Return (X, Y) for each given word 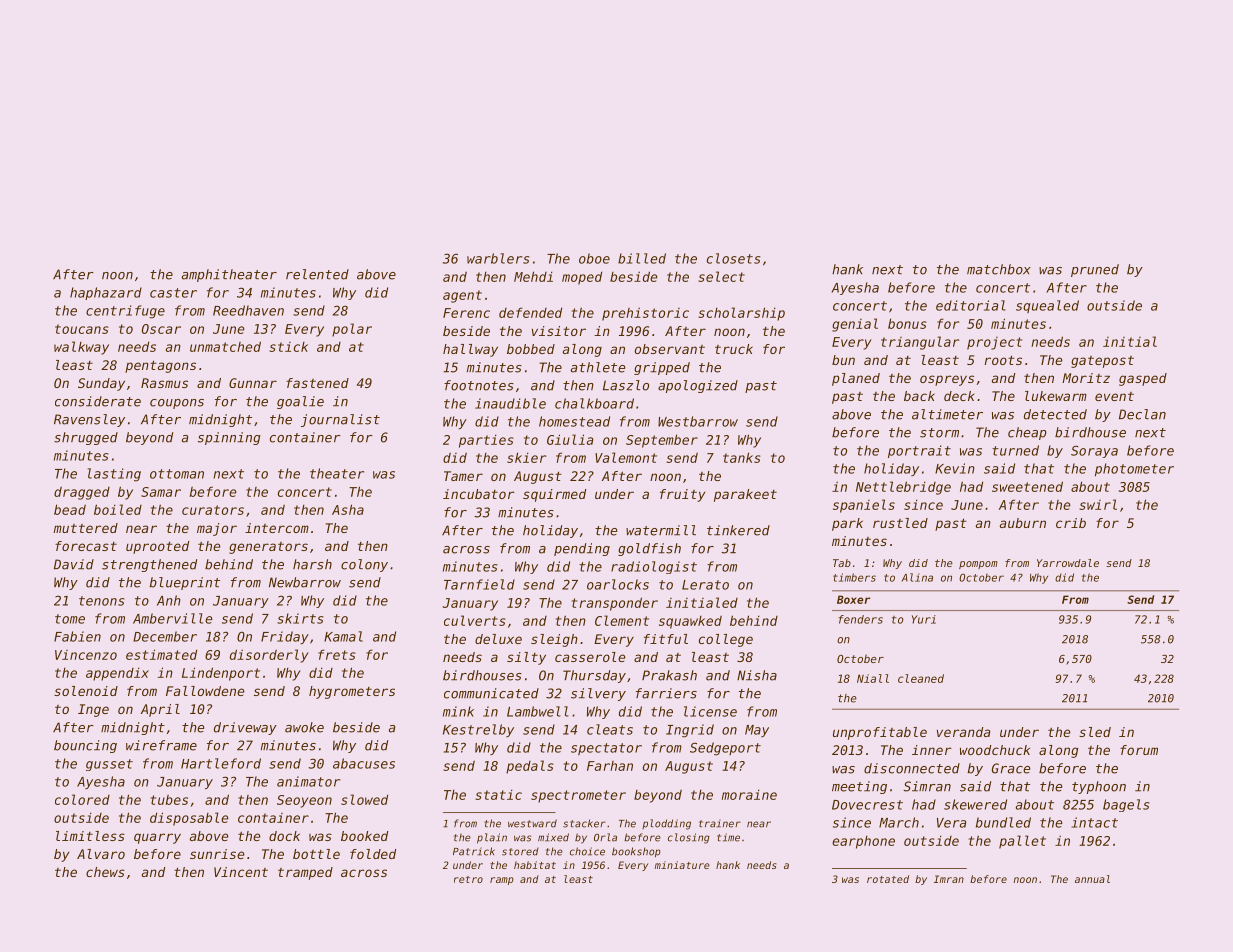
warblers (498, 258)
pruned (1095, 270)
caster (173, 293)
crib (1071, 523)
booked (364, 836)
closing (689, 838)
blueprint (185, 583)
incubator (479, 494)
